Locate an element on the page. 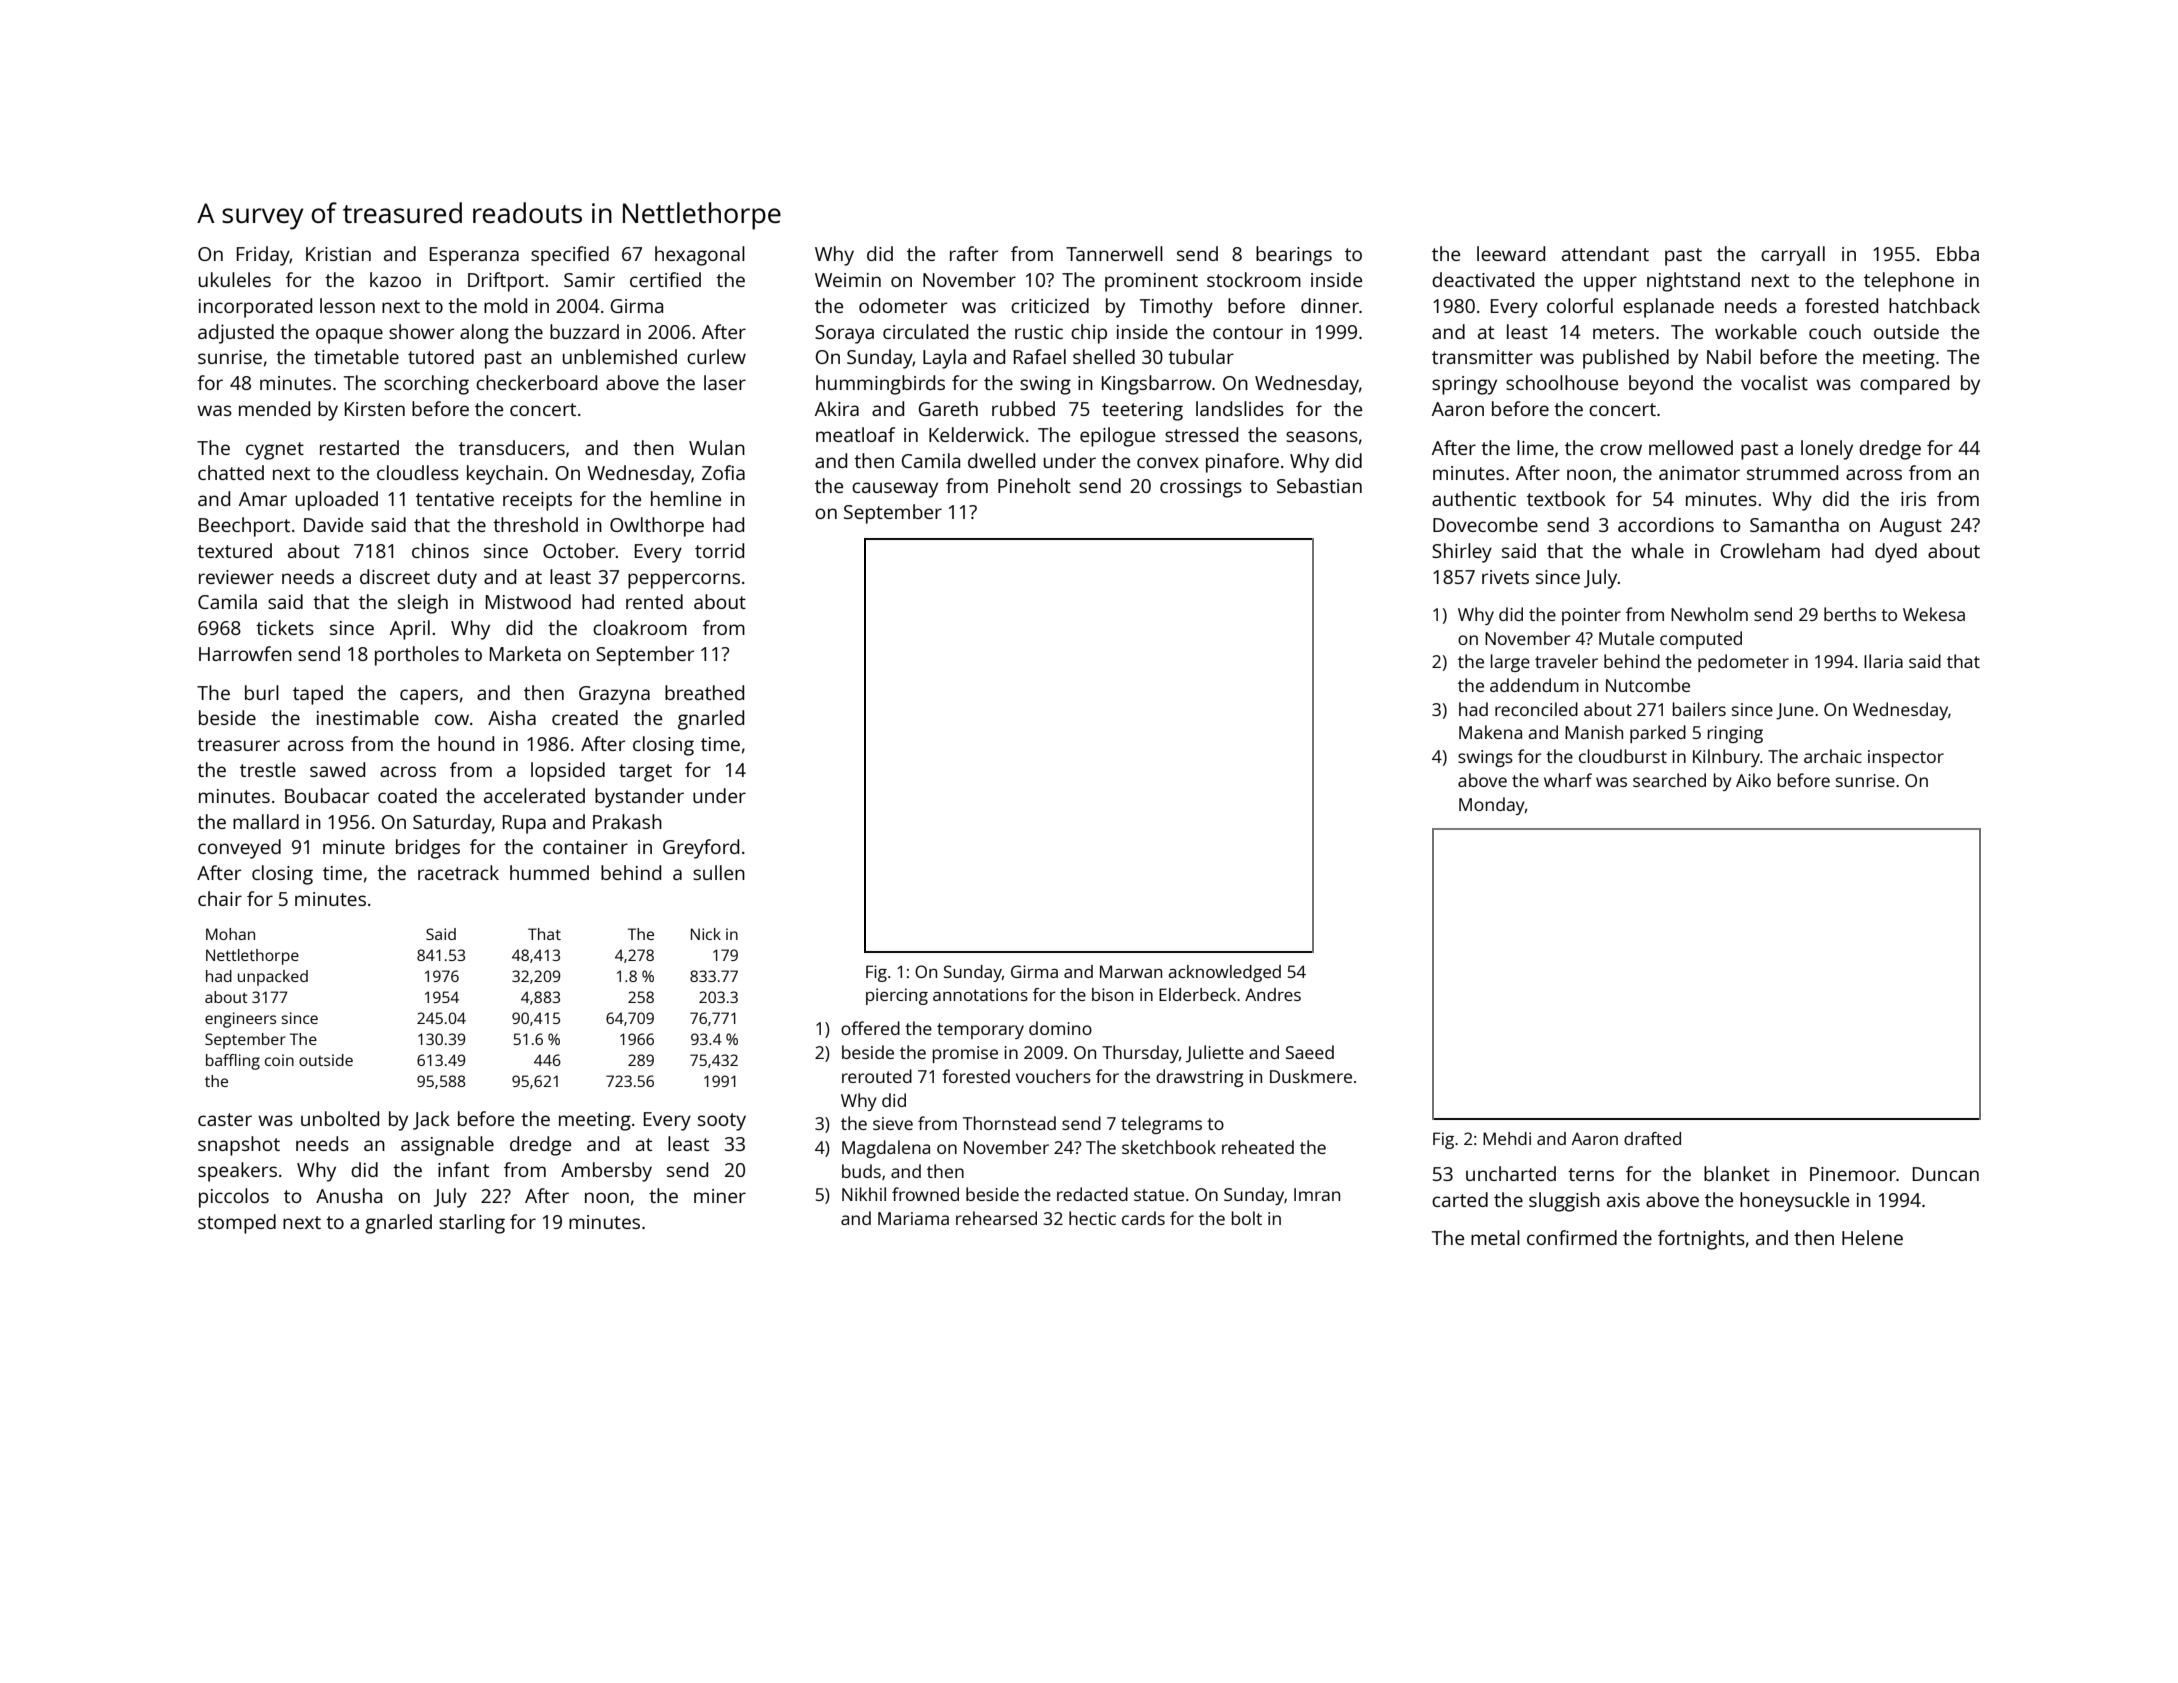 The width and height of the image is (2178, 1683). cards is located at coordinates (1143, 1218).
